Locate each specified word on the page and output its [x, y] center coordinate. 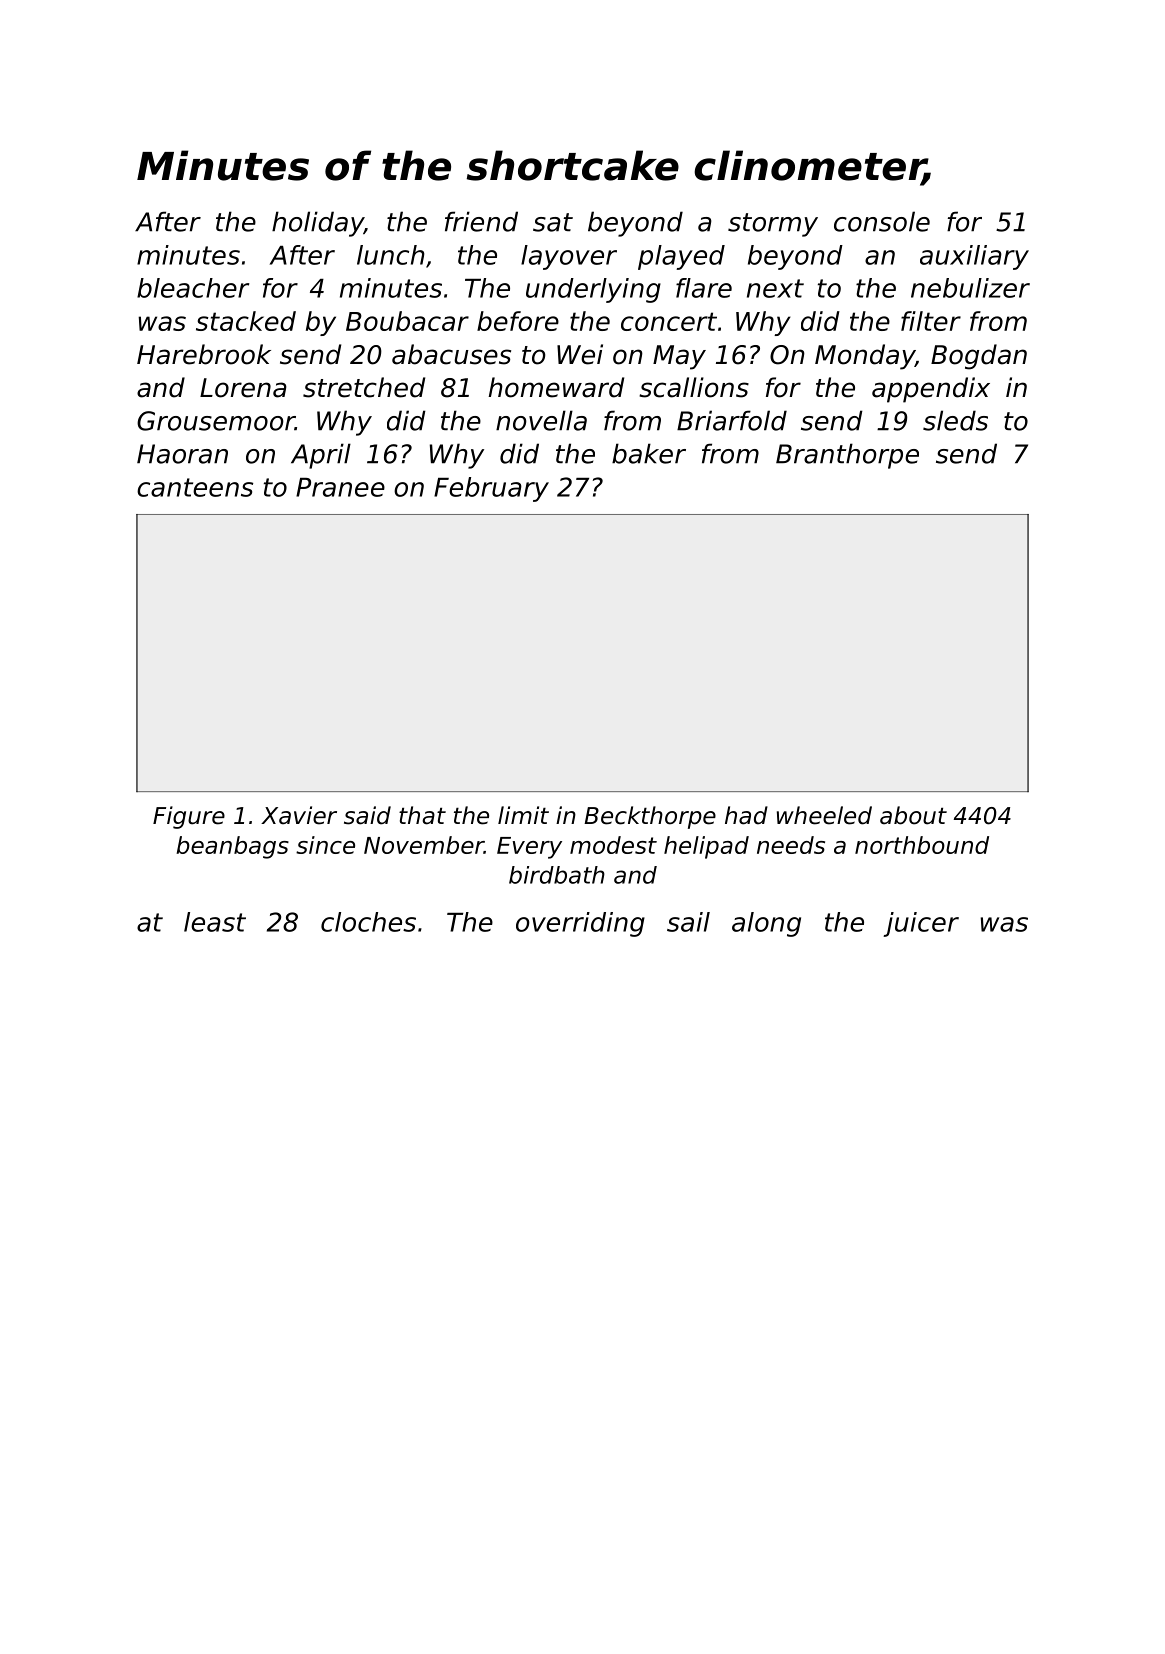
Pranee [340, 487]
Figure [189, 817]
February [491, 489]
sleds [955, 420]
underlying [593, 290]
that [422, 815]
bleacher [193, 288]
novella [541, 420]
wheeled [824, 815]
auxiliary [974, 257]
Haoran [182, 454]
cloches [368, 922]
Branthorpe [847, 456]
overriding [580, 924]
